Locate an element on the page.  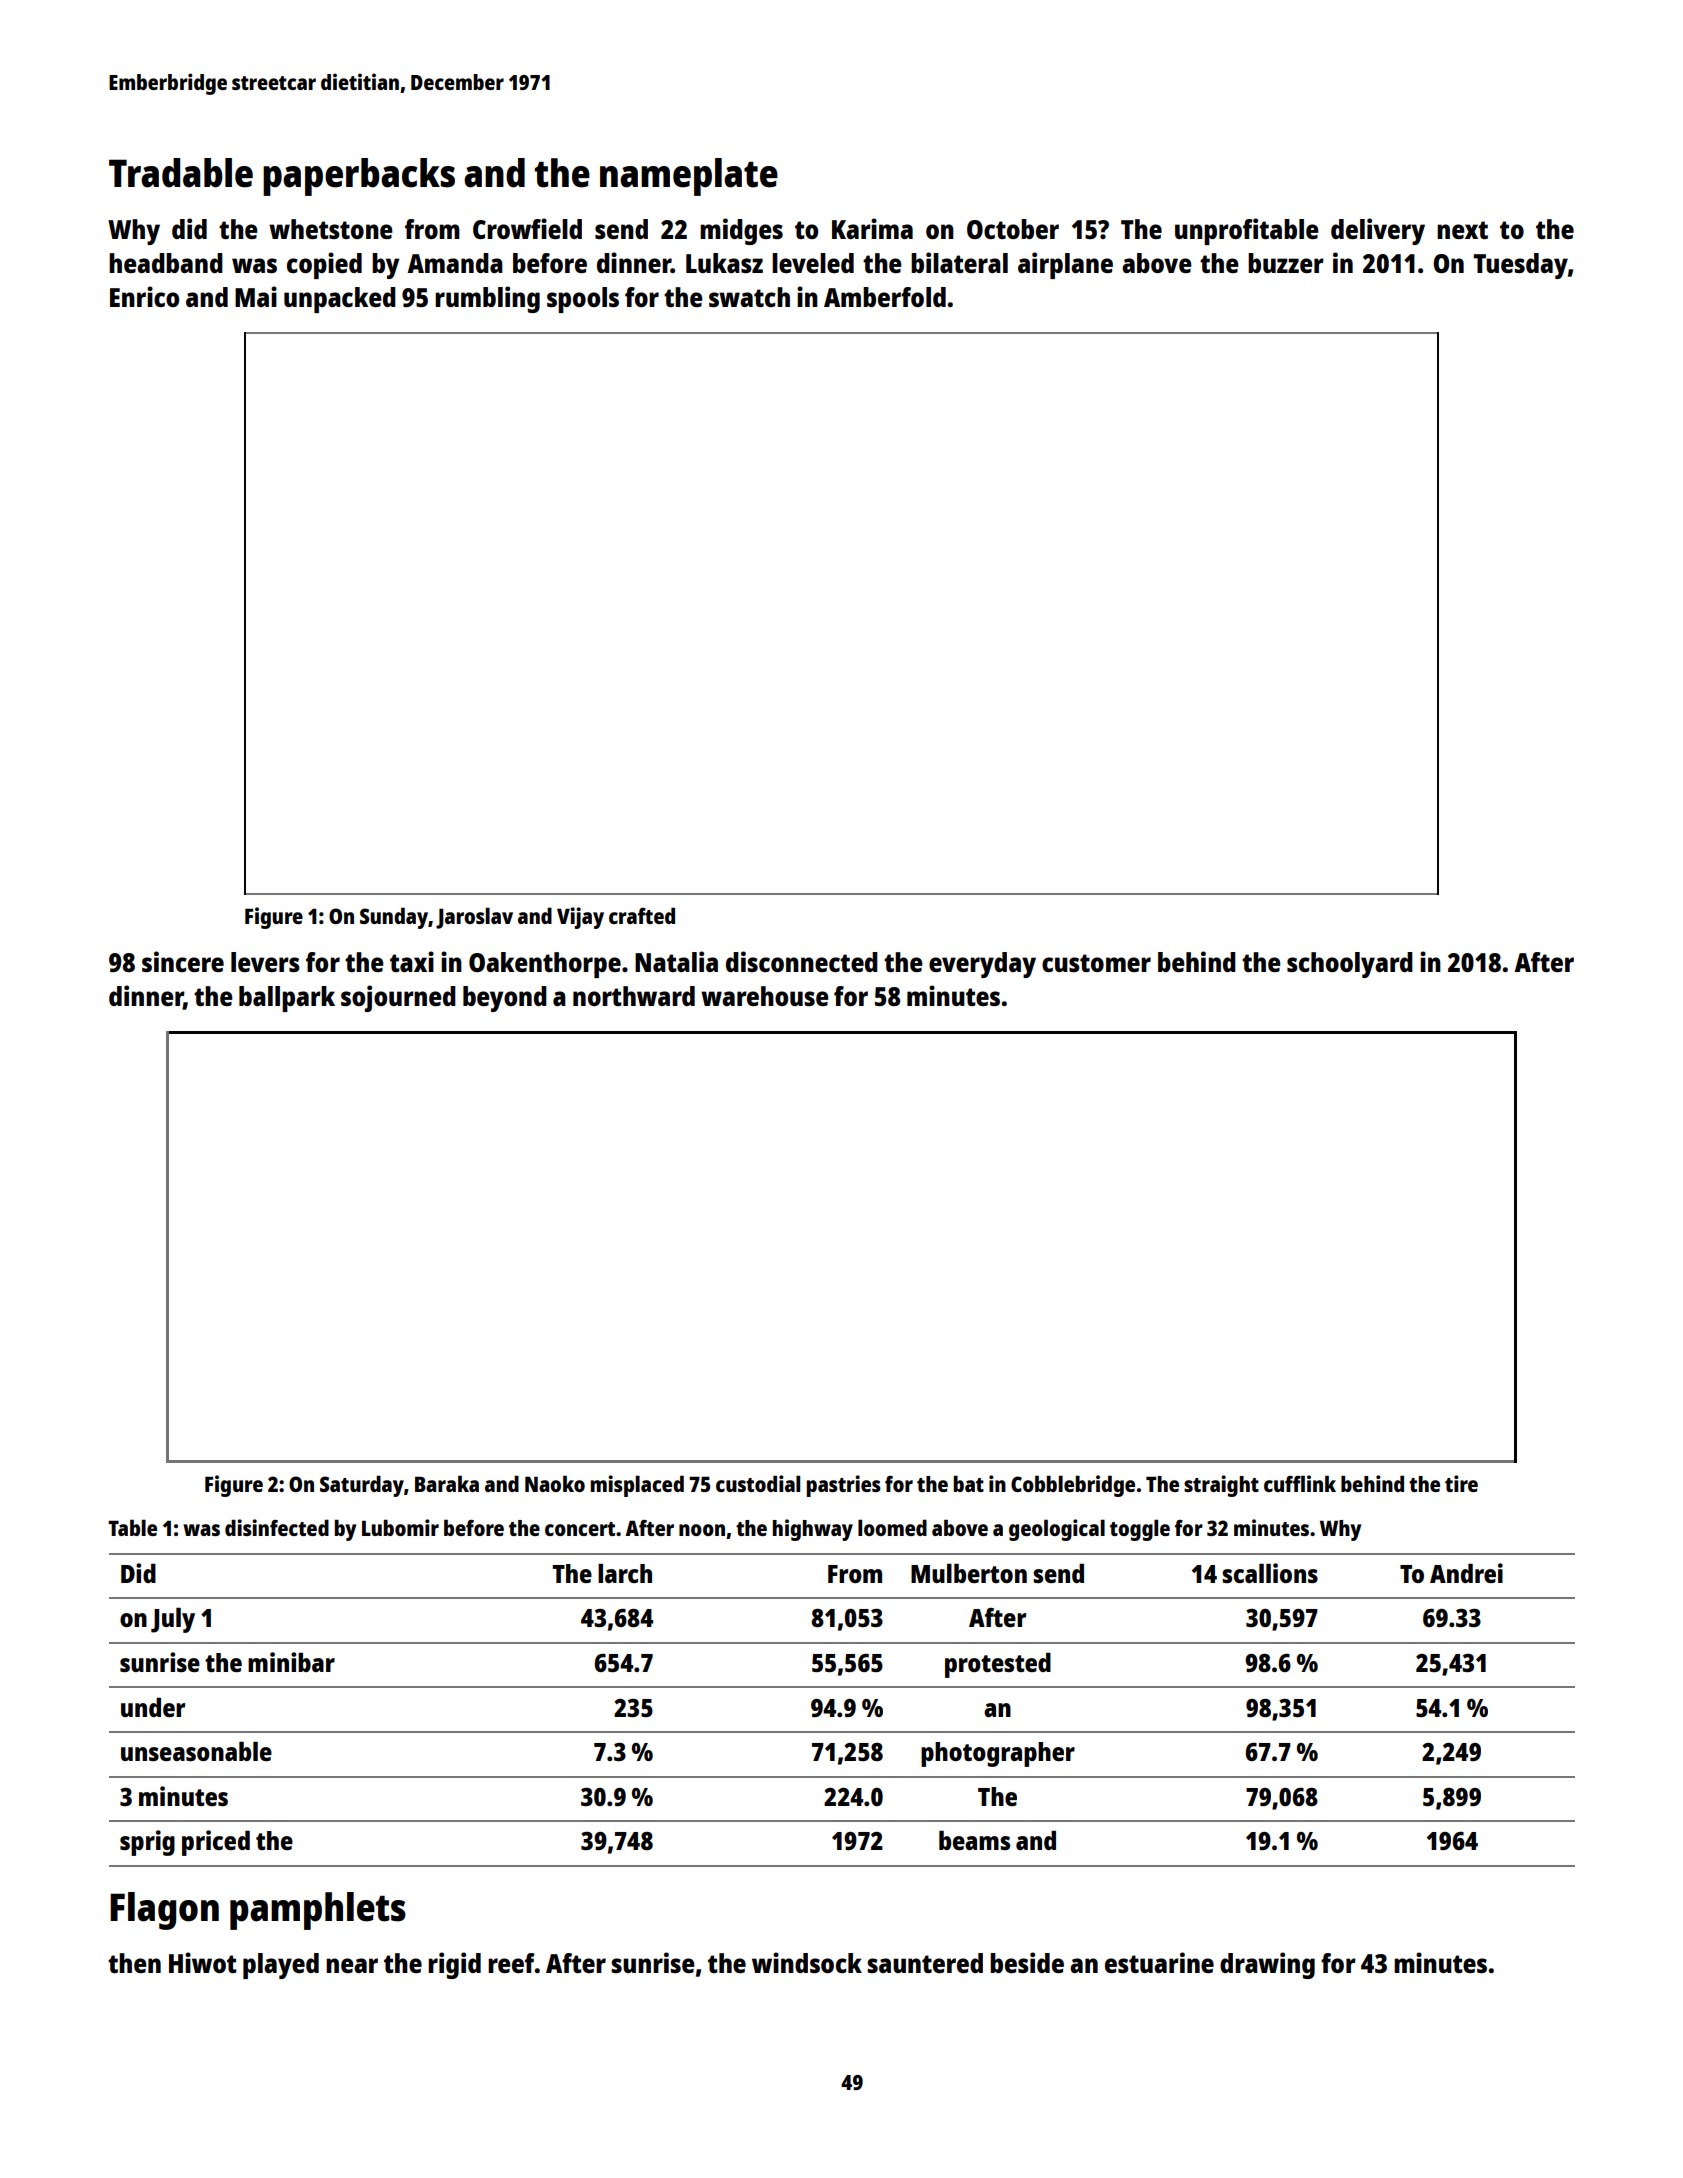
sincere is located at coordinates (183, 961).
